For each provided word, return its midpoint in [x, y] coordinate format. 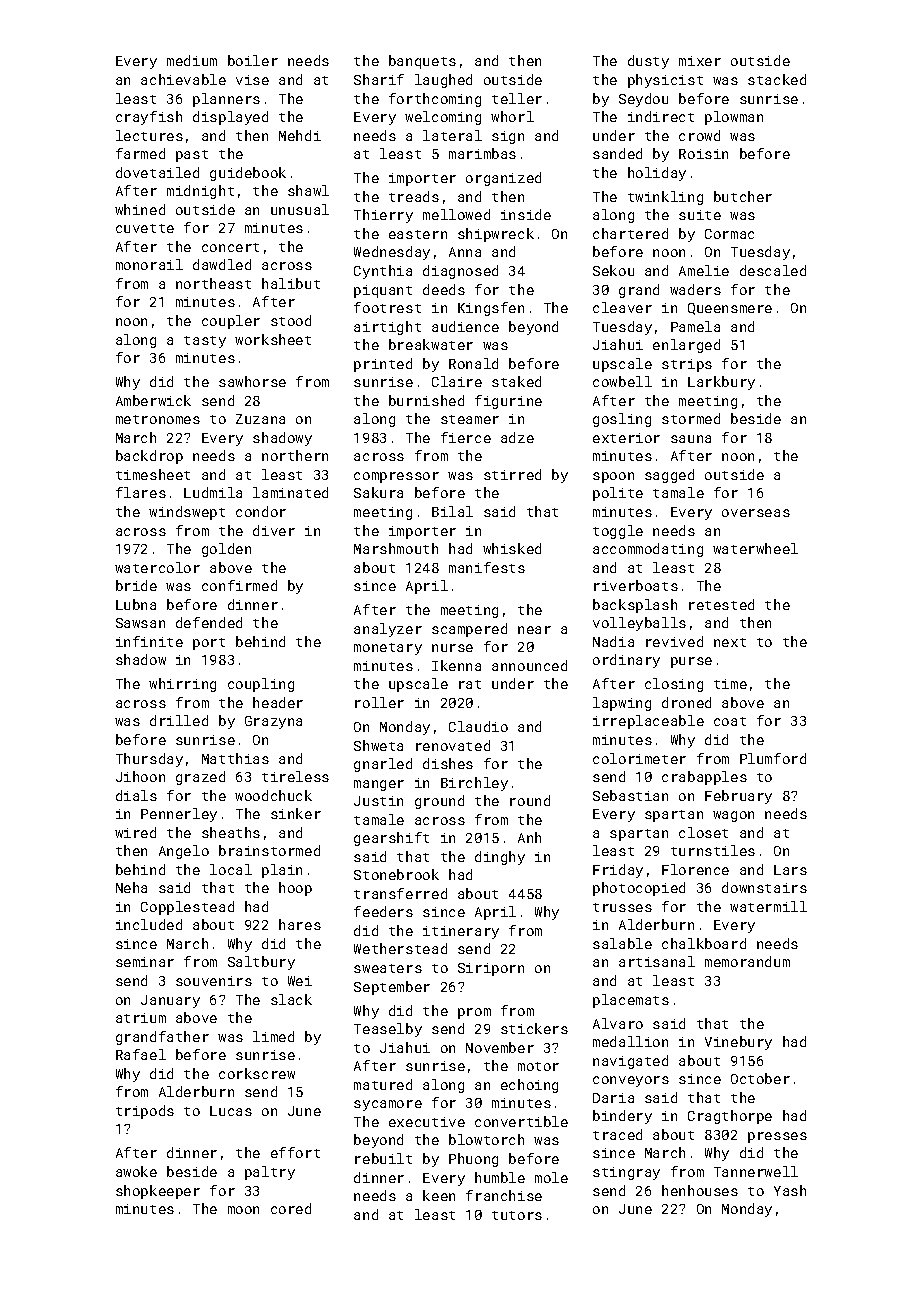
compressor [396, 477]
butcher [743, 196]
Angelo [184, 852]
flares [141, 492]
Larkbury [721, 383]
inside [526, 214]
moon [243, 1210]
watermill [768, 906]
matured [383, 1084]
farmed [140, 153]
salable [622, 943]
